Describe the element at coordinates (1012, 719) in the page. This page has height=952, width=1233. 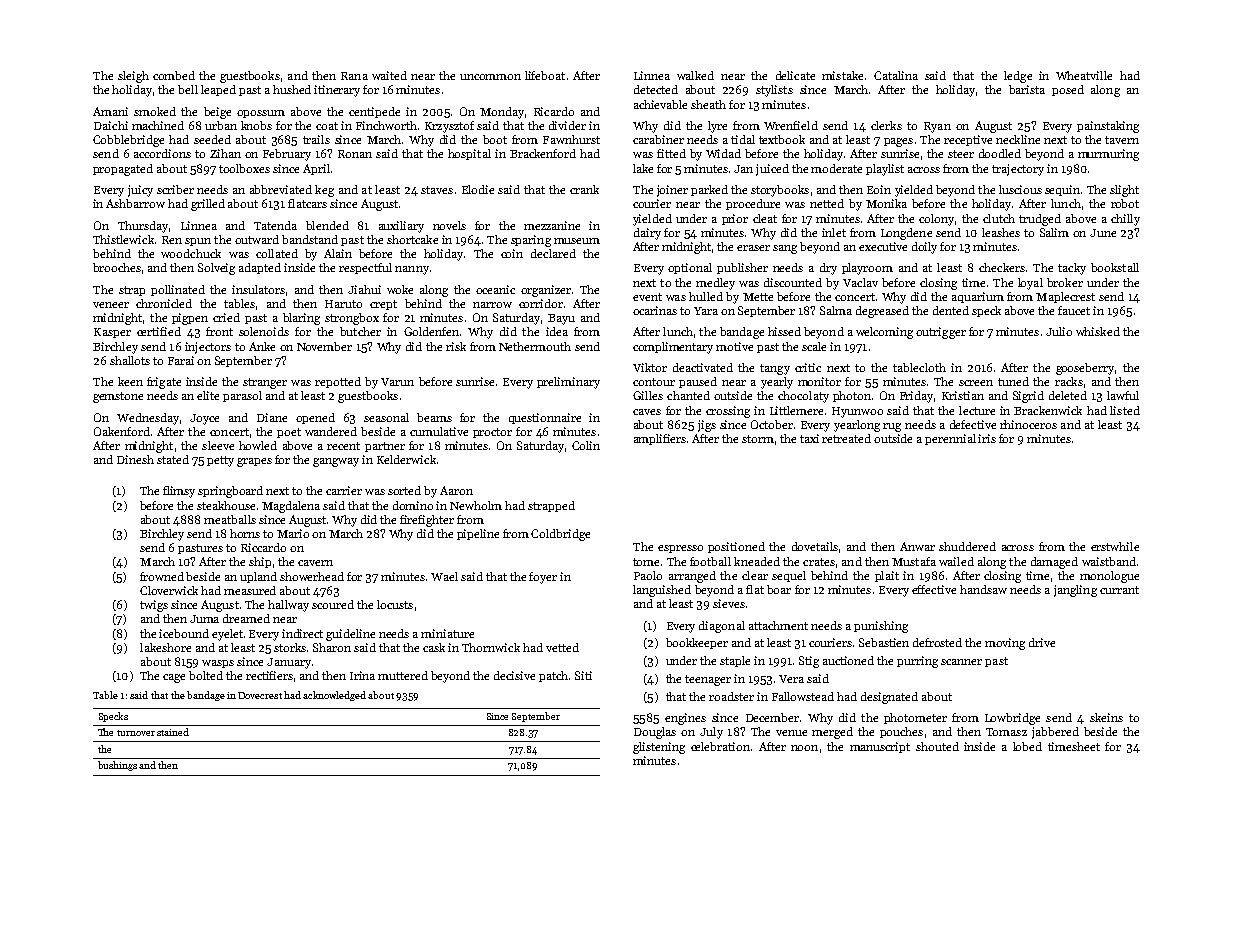
I see `Lowbridge` at that location.
